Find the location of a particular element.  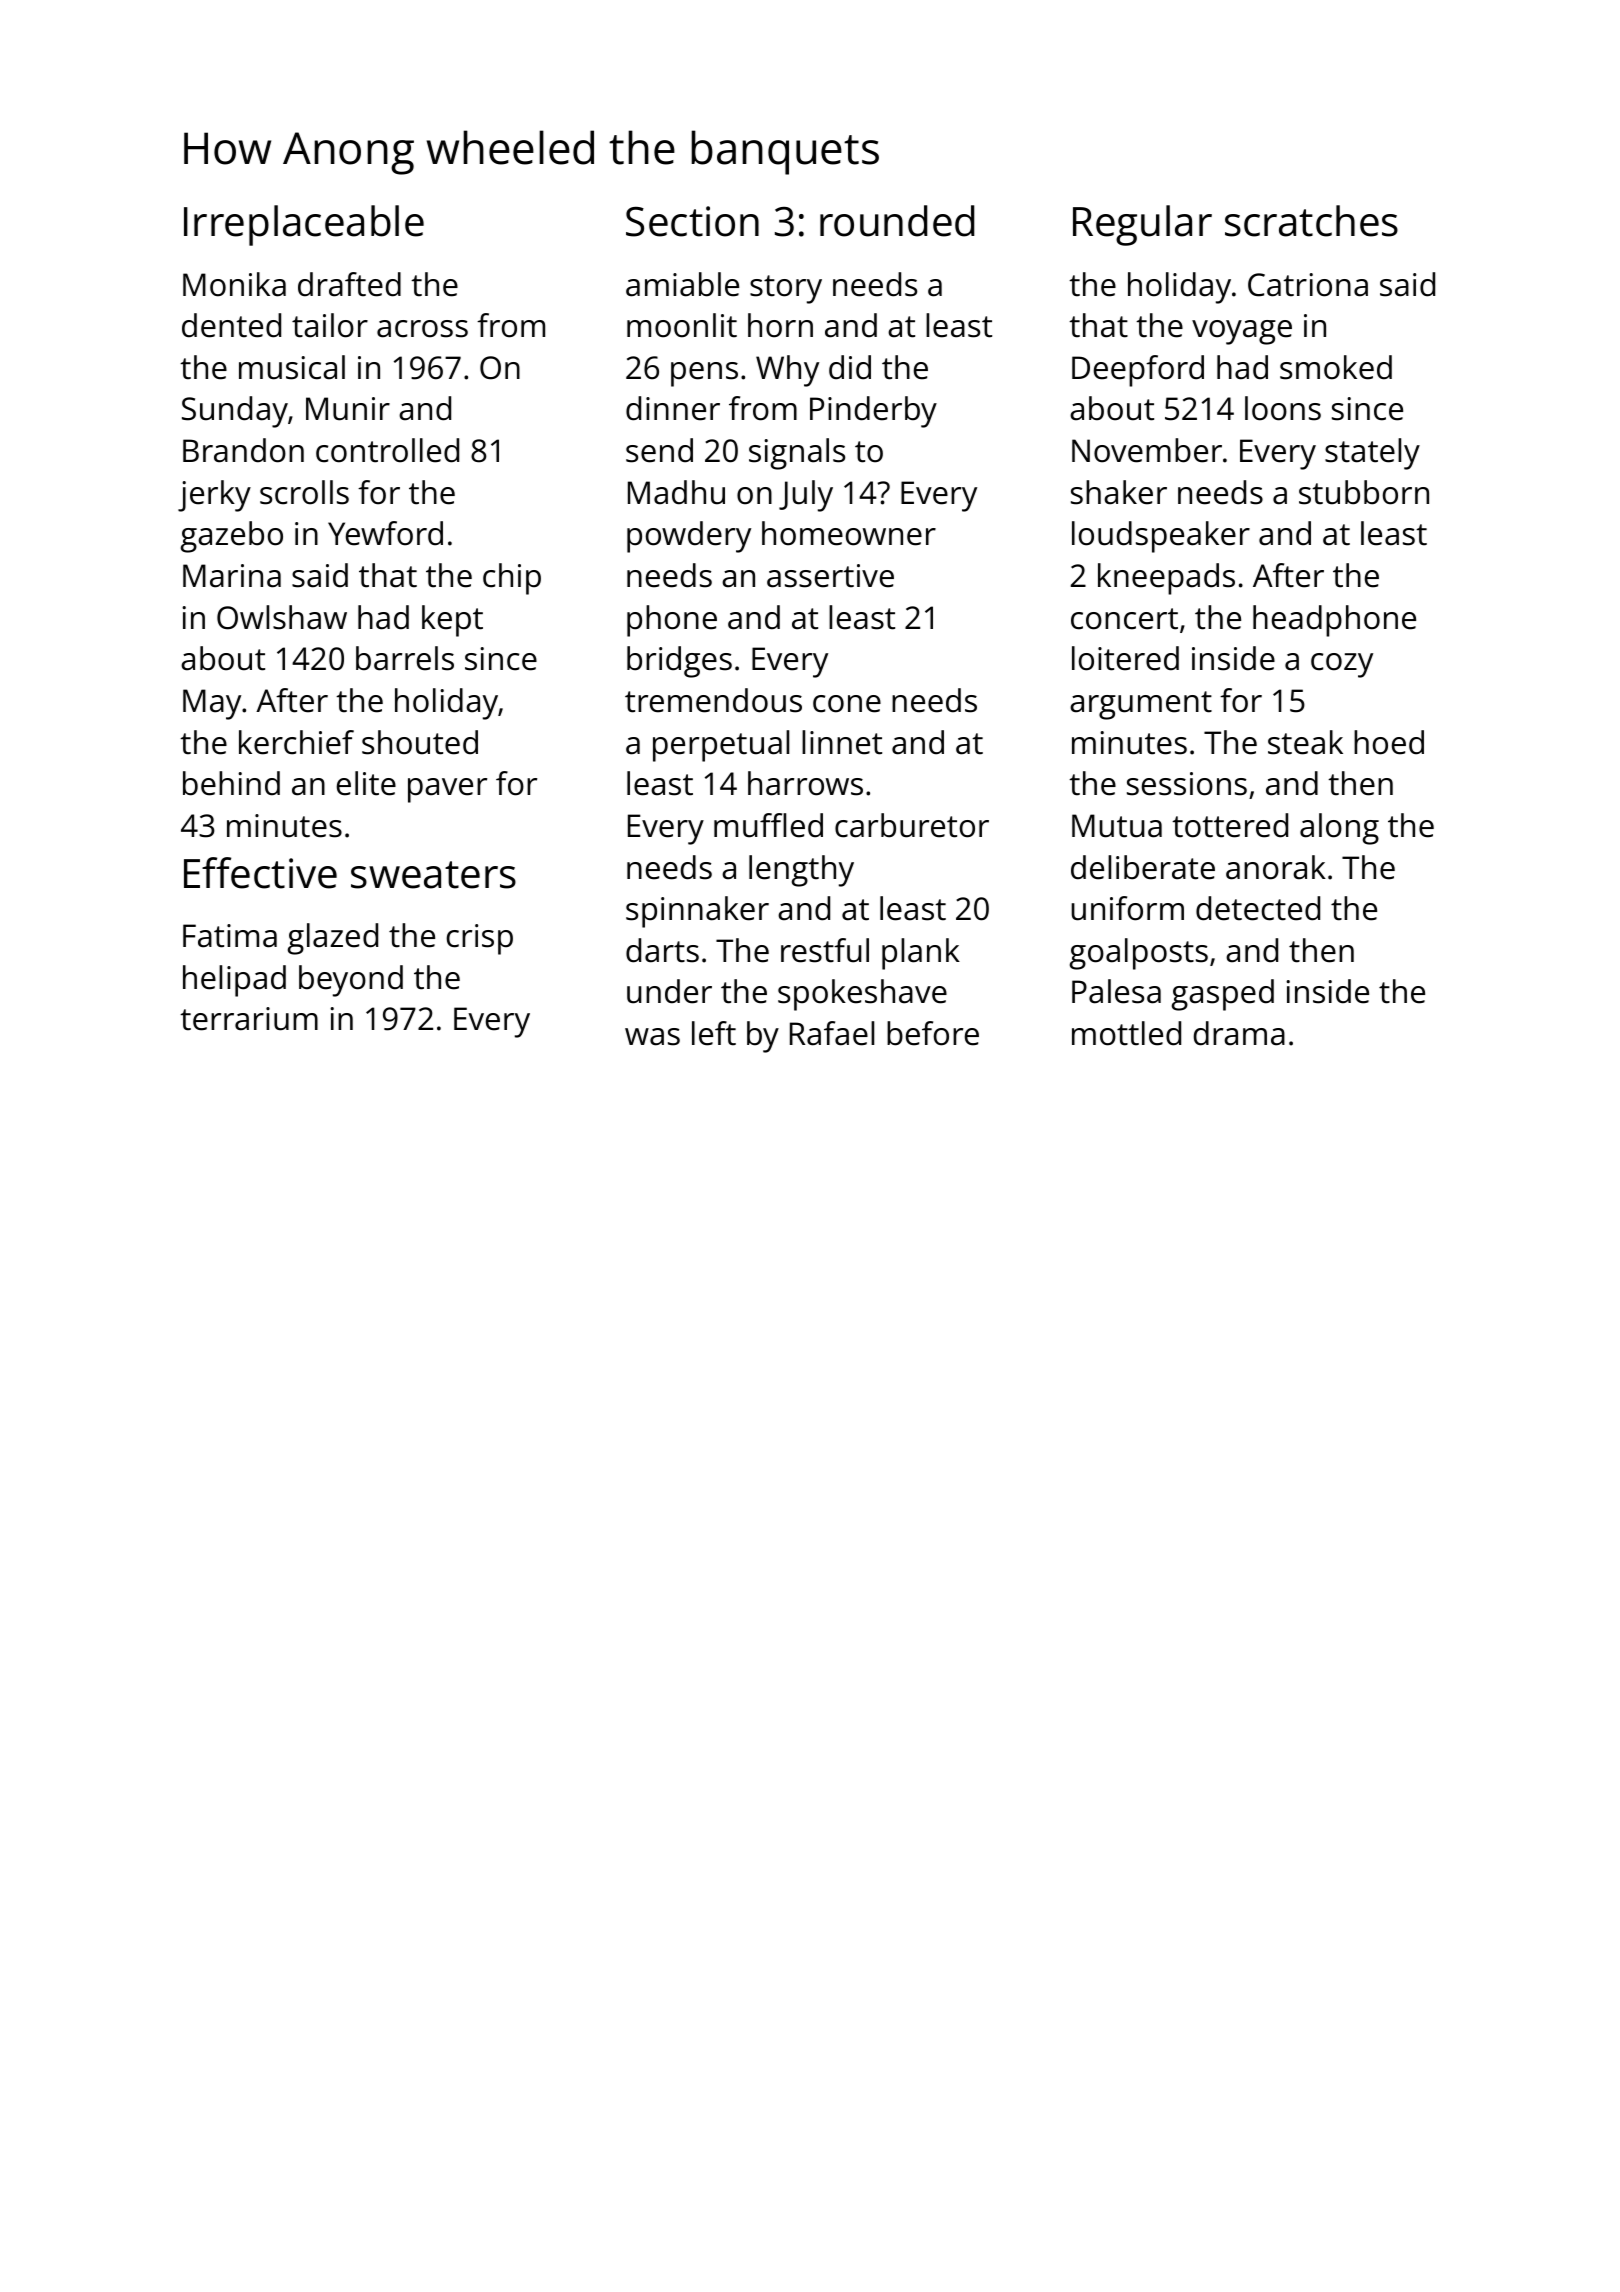

Irreplaceable is located at coordinates (304, 225).
